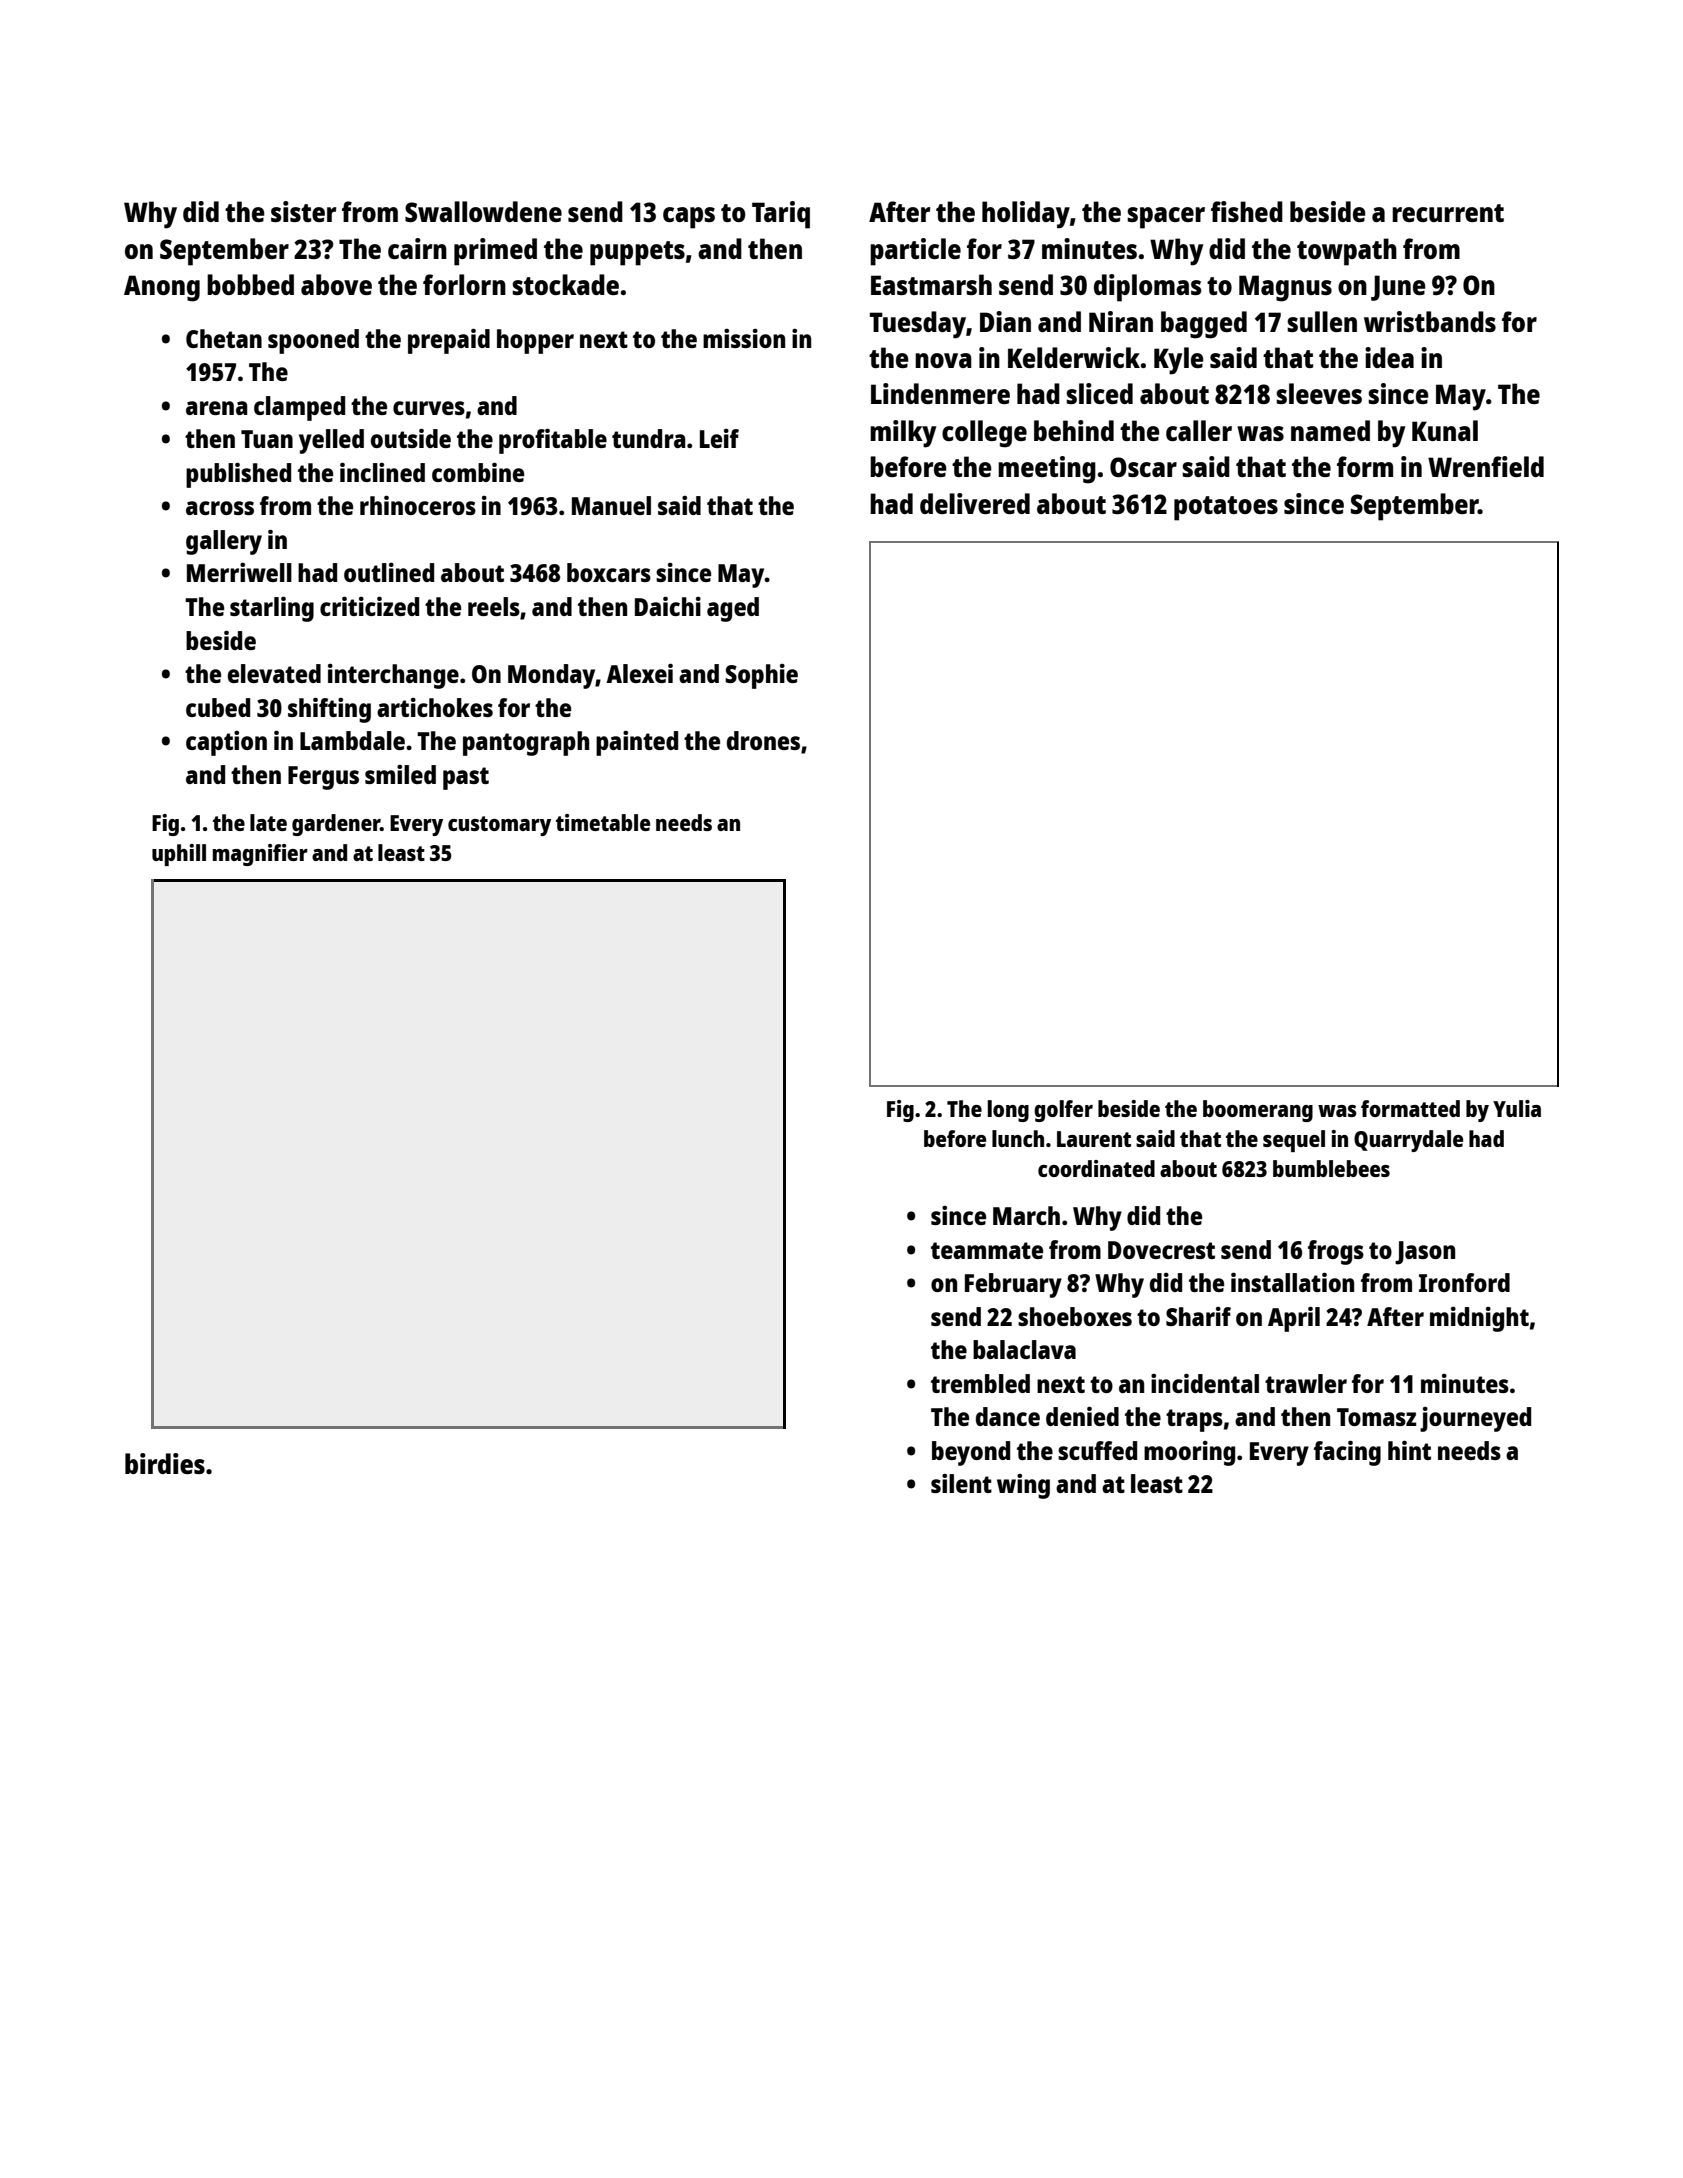 The image size is (1683, 2178). Describe the element at coordinates (961, 1483) in the screenshot. I see `silent` at that location.
